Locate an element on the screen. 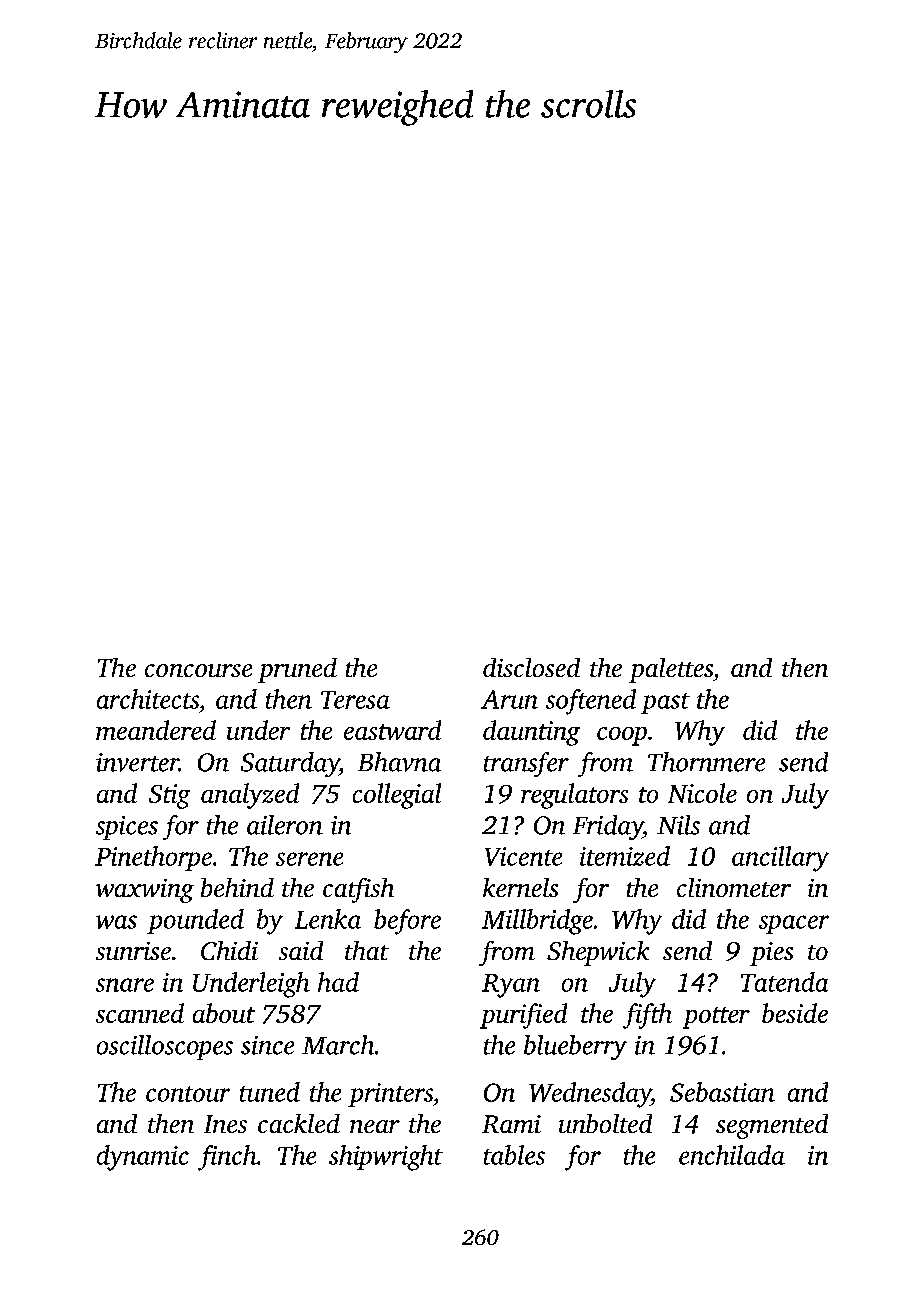 This screenshot has height=1311, width=924. before is located at coordinates (407, 922).
